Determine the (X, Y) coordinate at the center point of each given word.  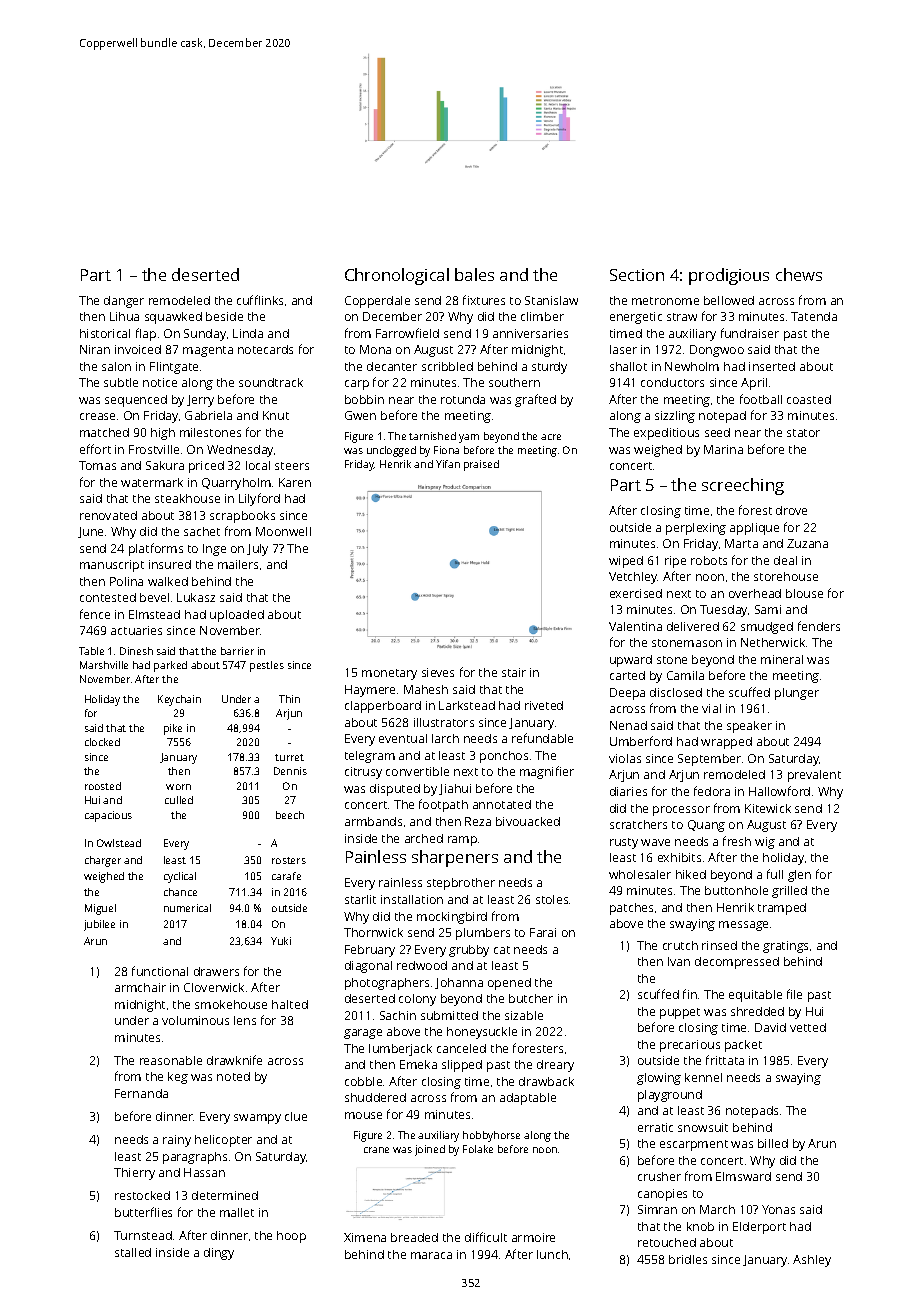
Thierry (134, 1174)
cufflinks (260, 300)
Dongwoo (717, 351)
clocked (102, 742)
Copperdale (377, 302)
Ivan (679, 961)
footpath (443, 805)
